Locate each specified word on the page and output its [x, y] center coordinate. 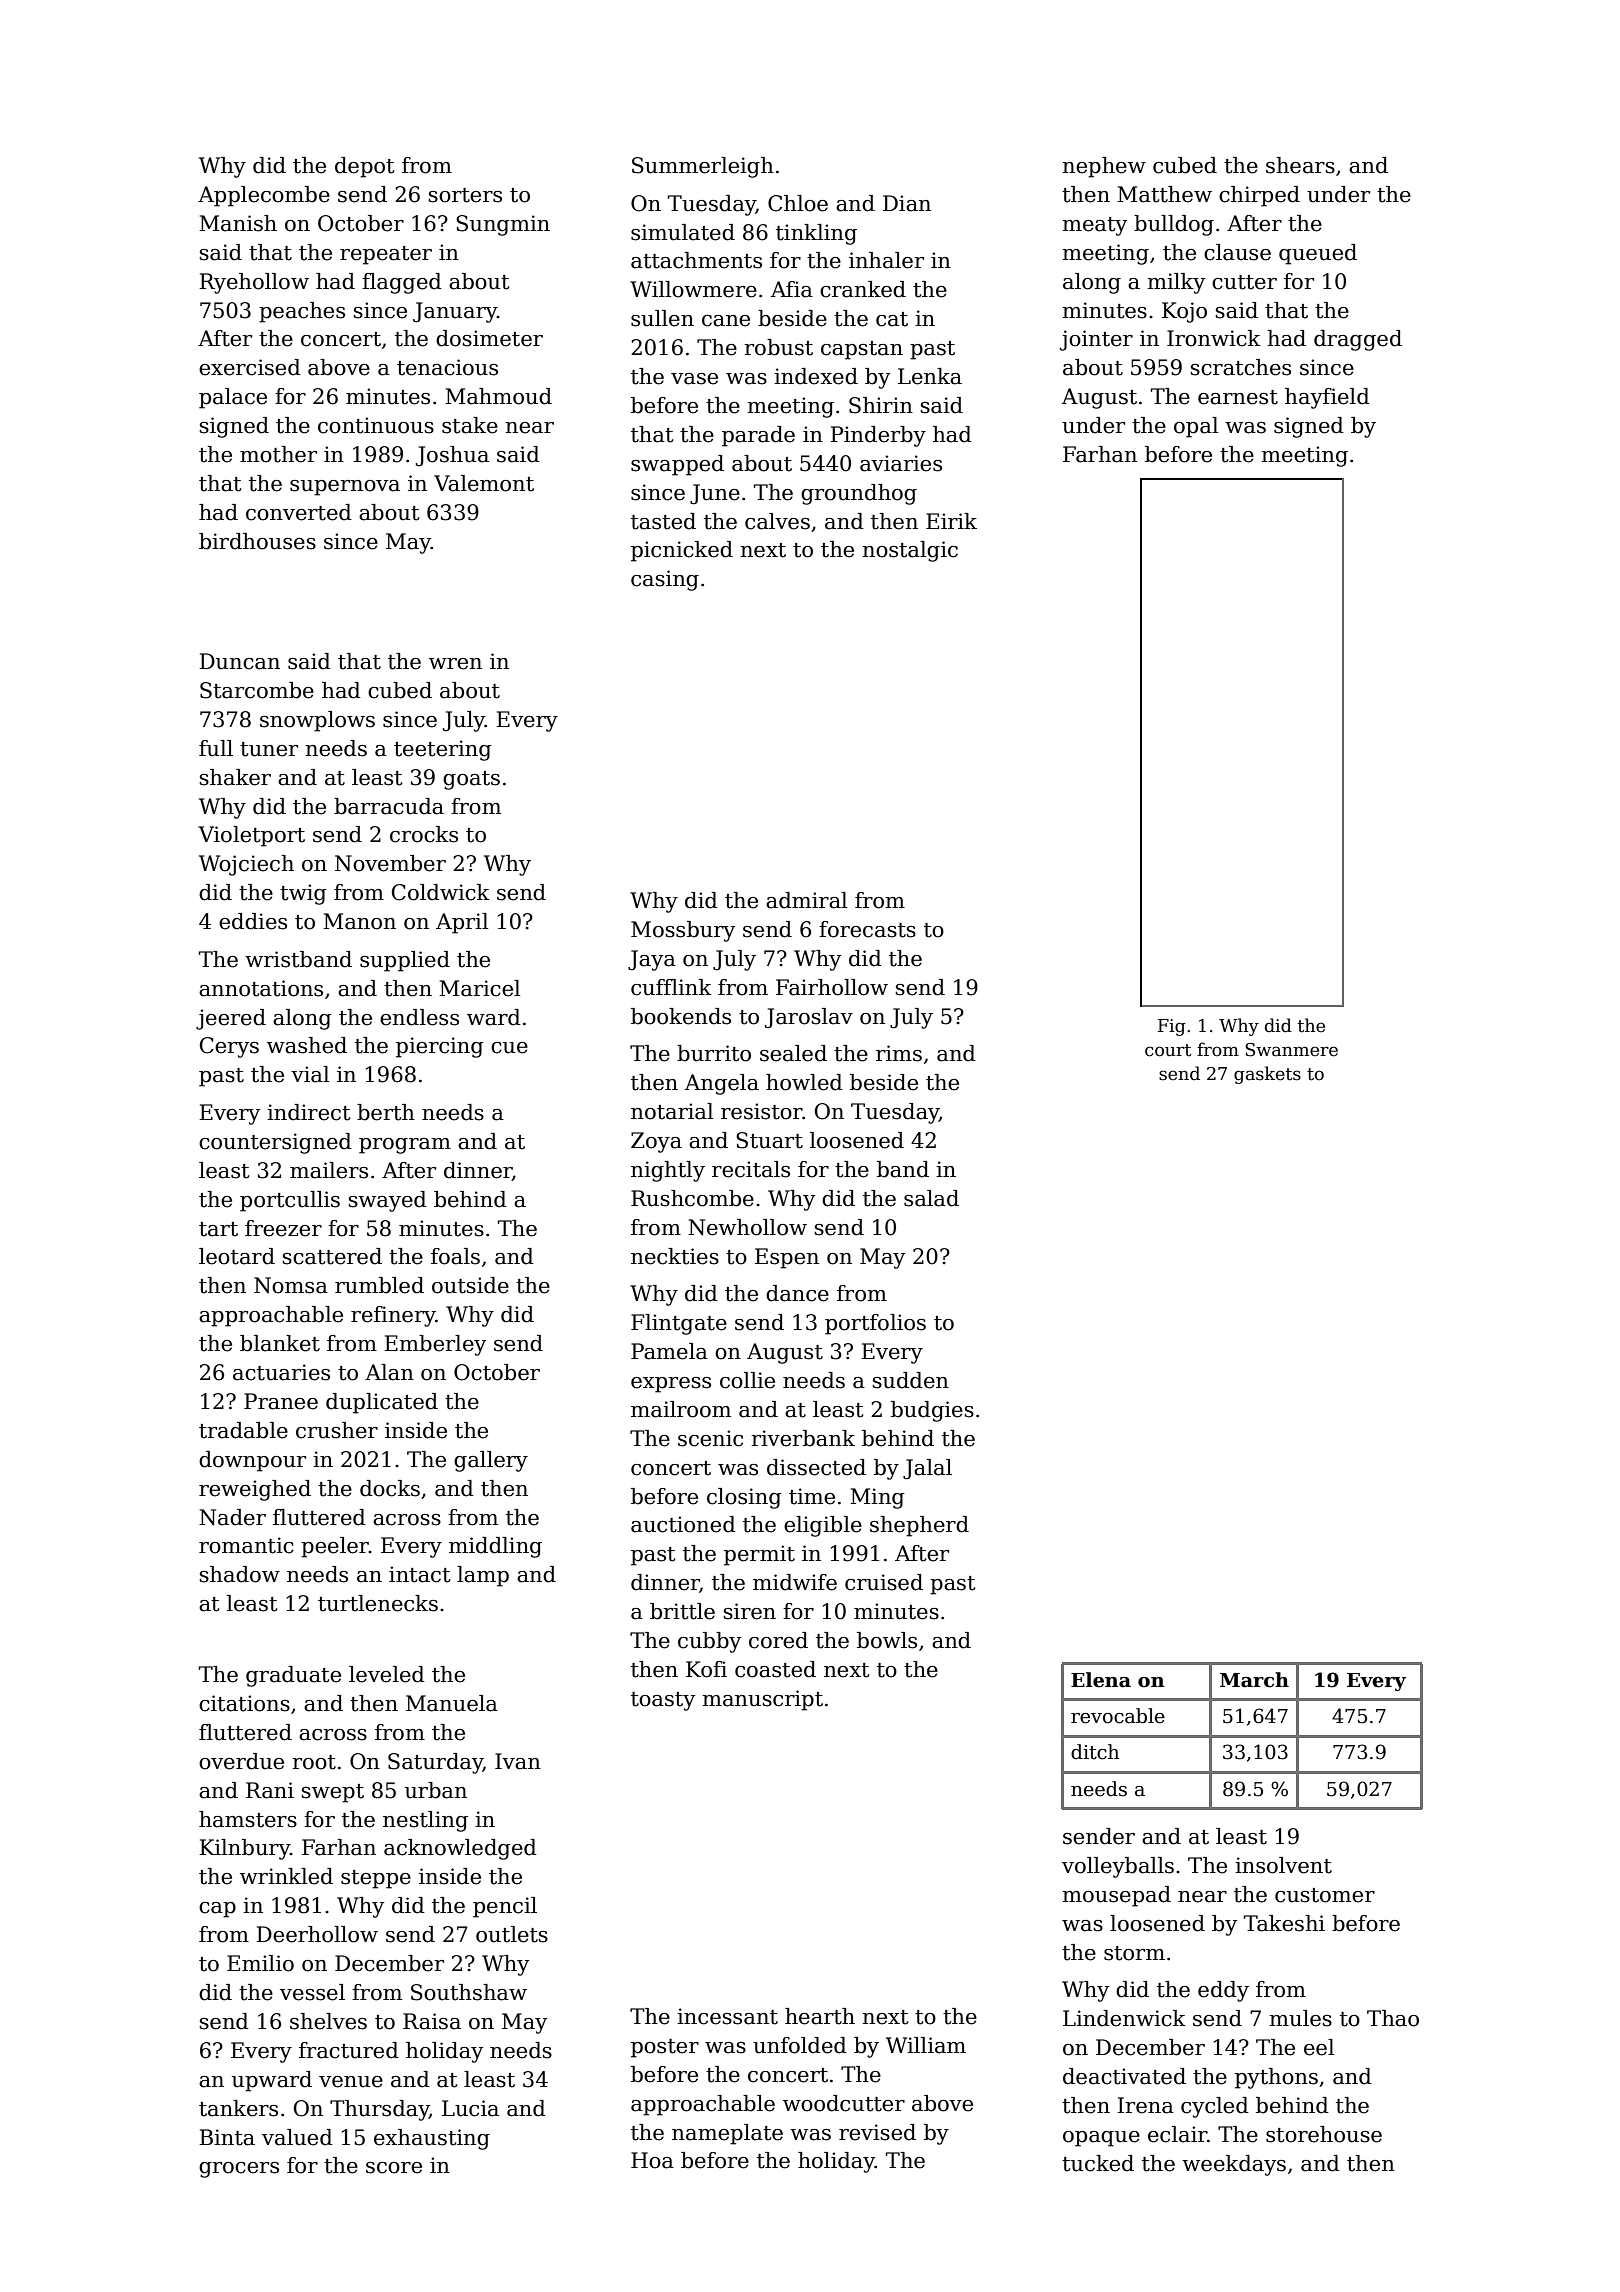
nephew [1104, 167]
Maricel [479, 988]
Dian [907, 203]
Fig [1172, 1027]
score [394, 2168]
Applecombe [264, 196]
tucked [1098, 2163]
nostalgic [910, 551]
